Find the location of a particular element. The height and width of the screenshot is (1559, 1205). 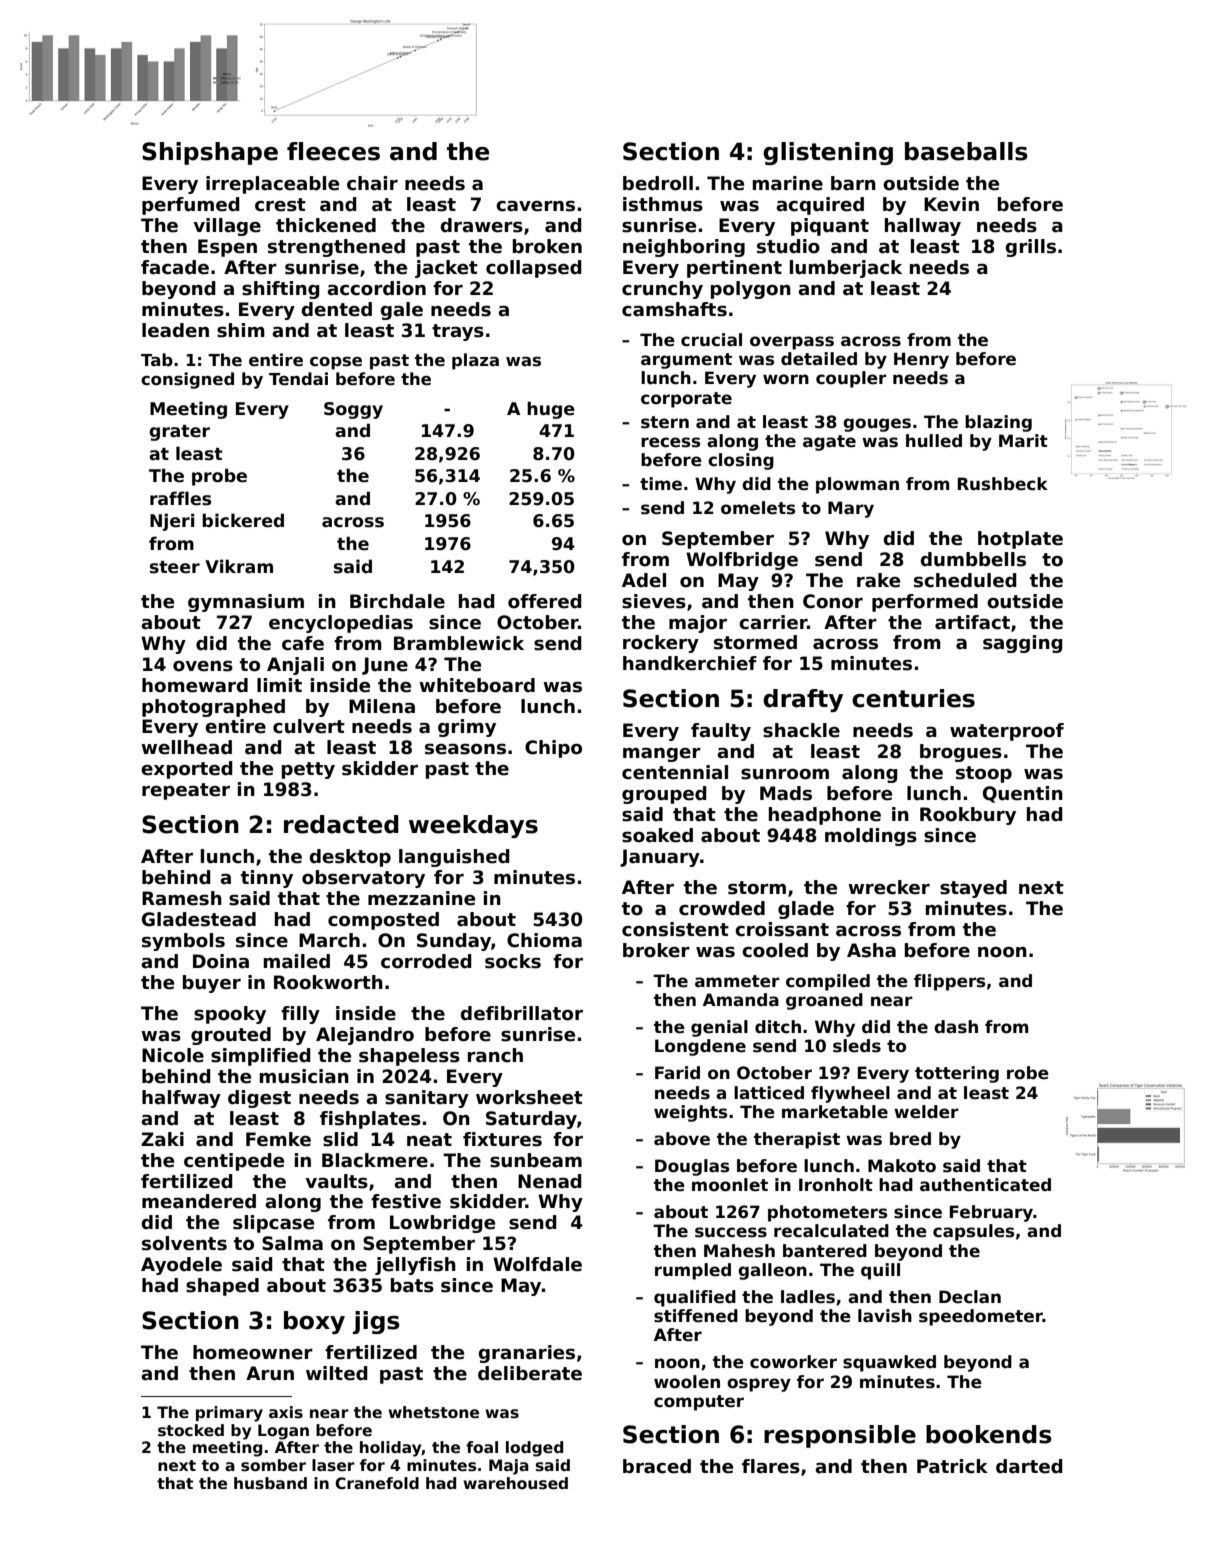

Soggy is located at coordinates (353, 410).
